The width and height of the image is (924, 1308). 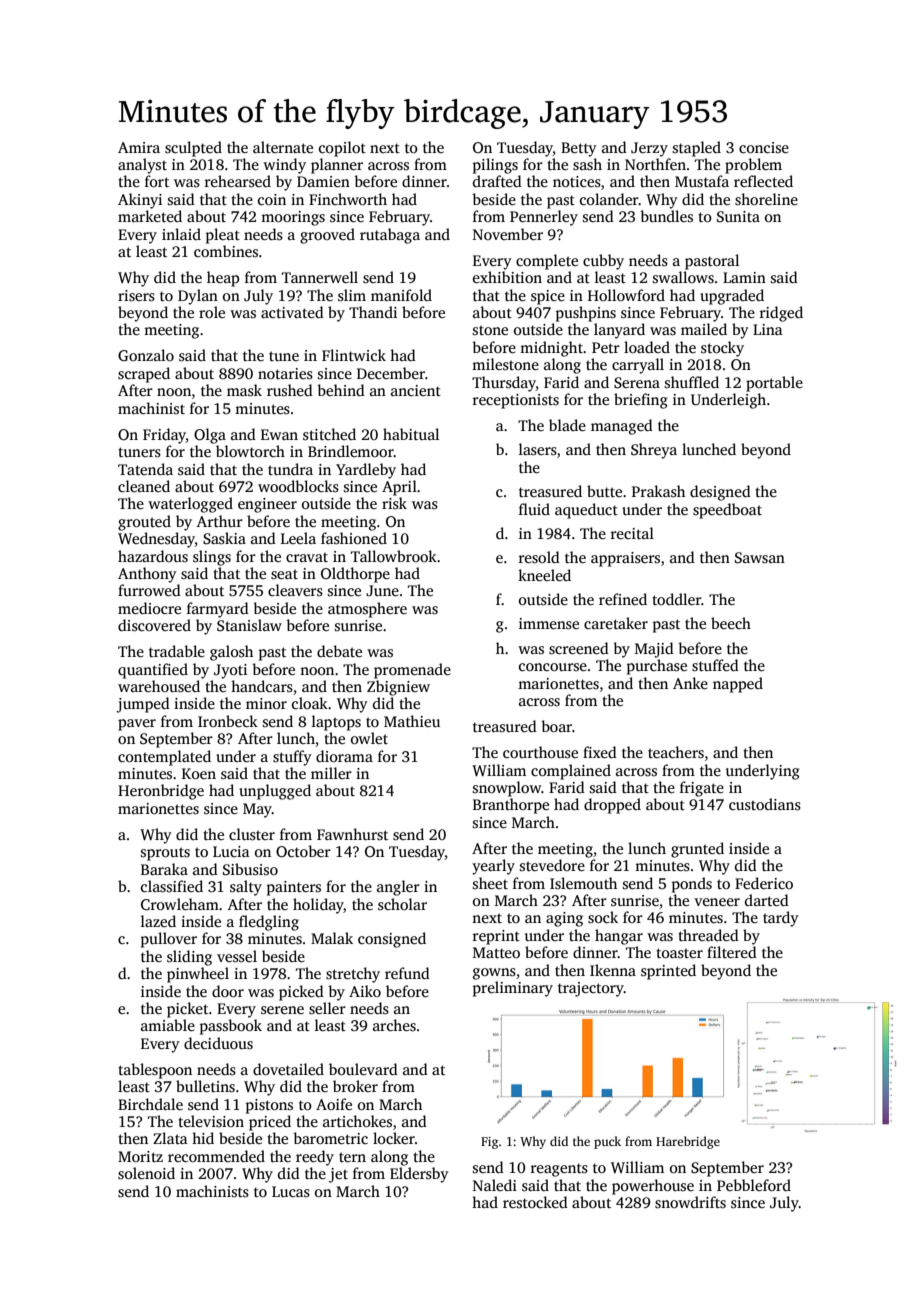 What do you see at coordinates (760, 558) in the image?
I see `Sawsan` at bounding box center [760, 558].
